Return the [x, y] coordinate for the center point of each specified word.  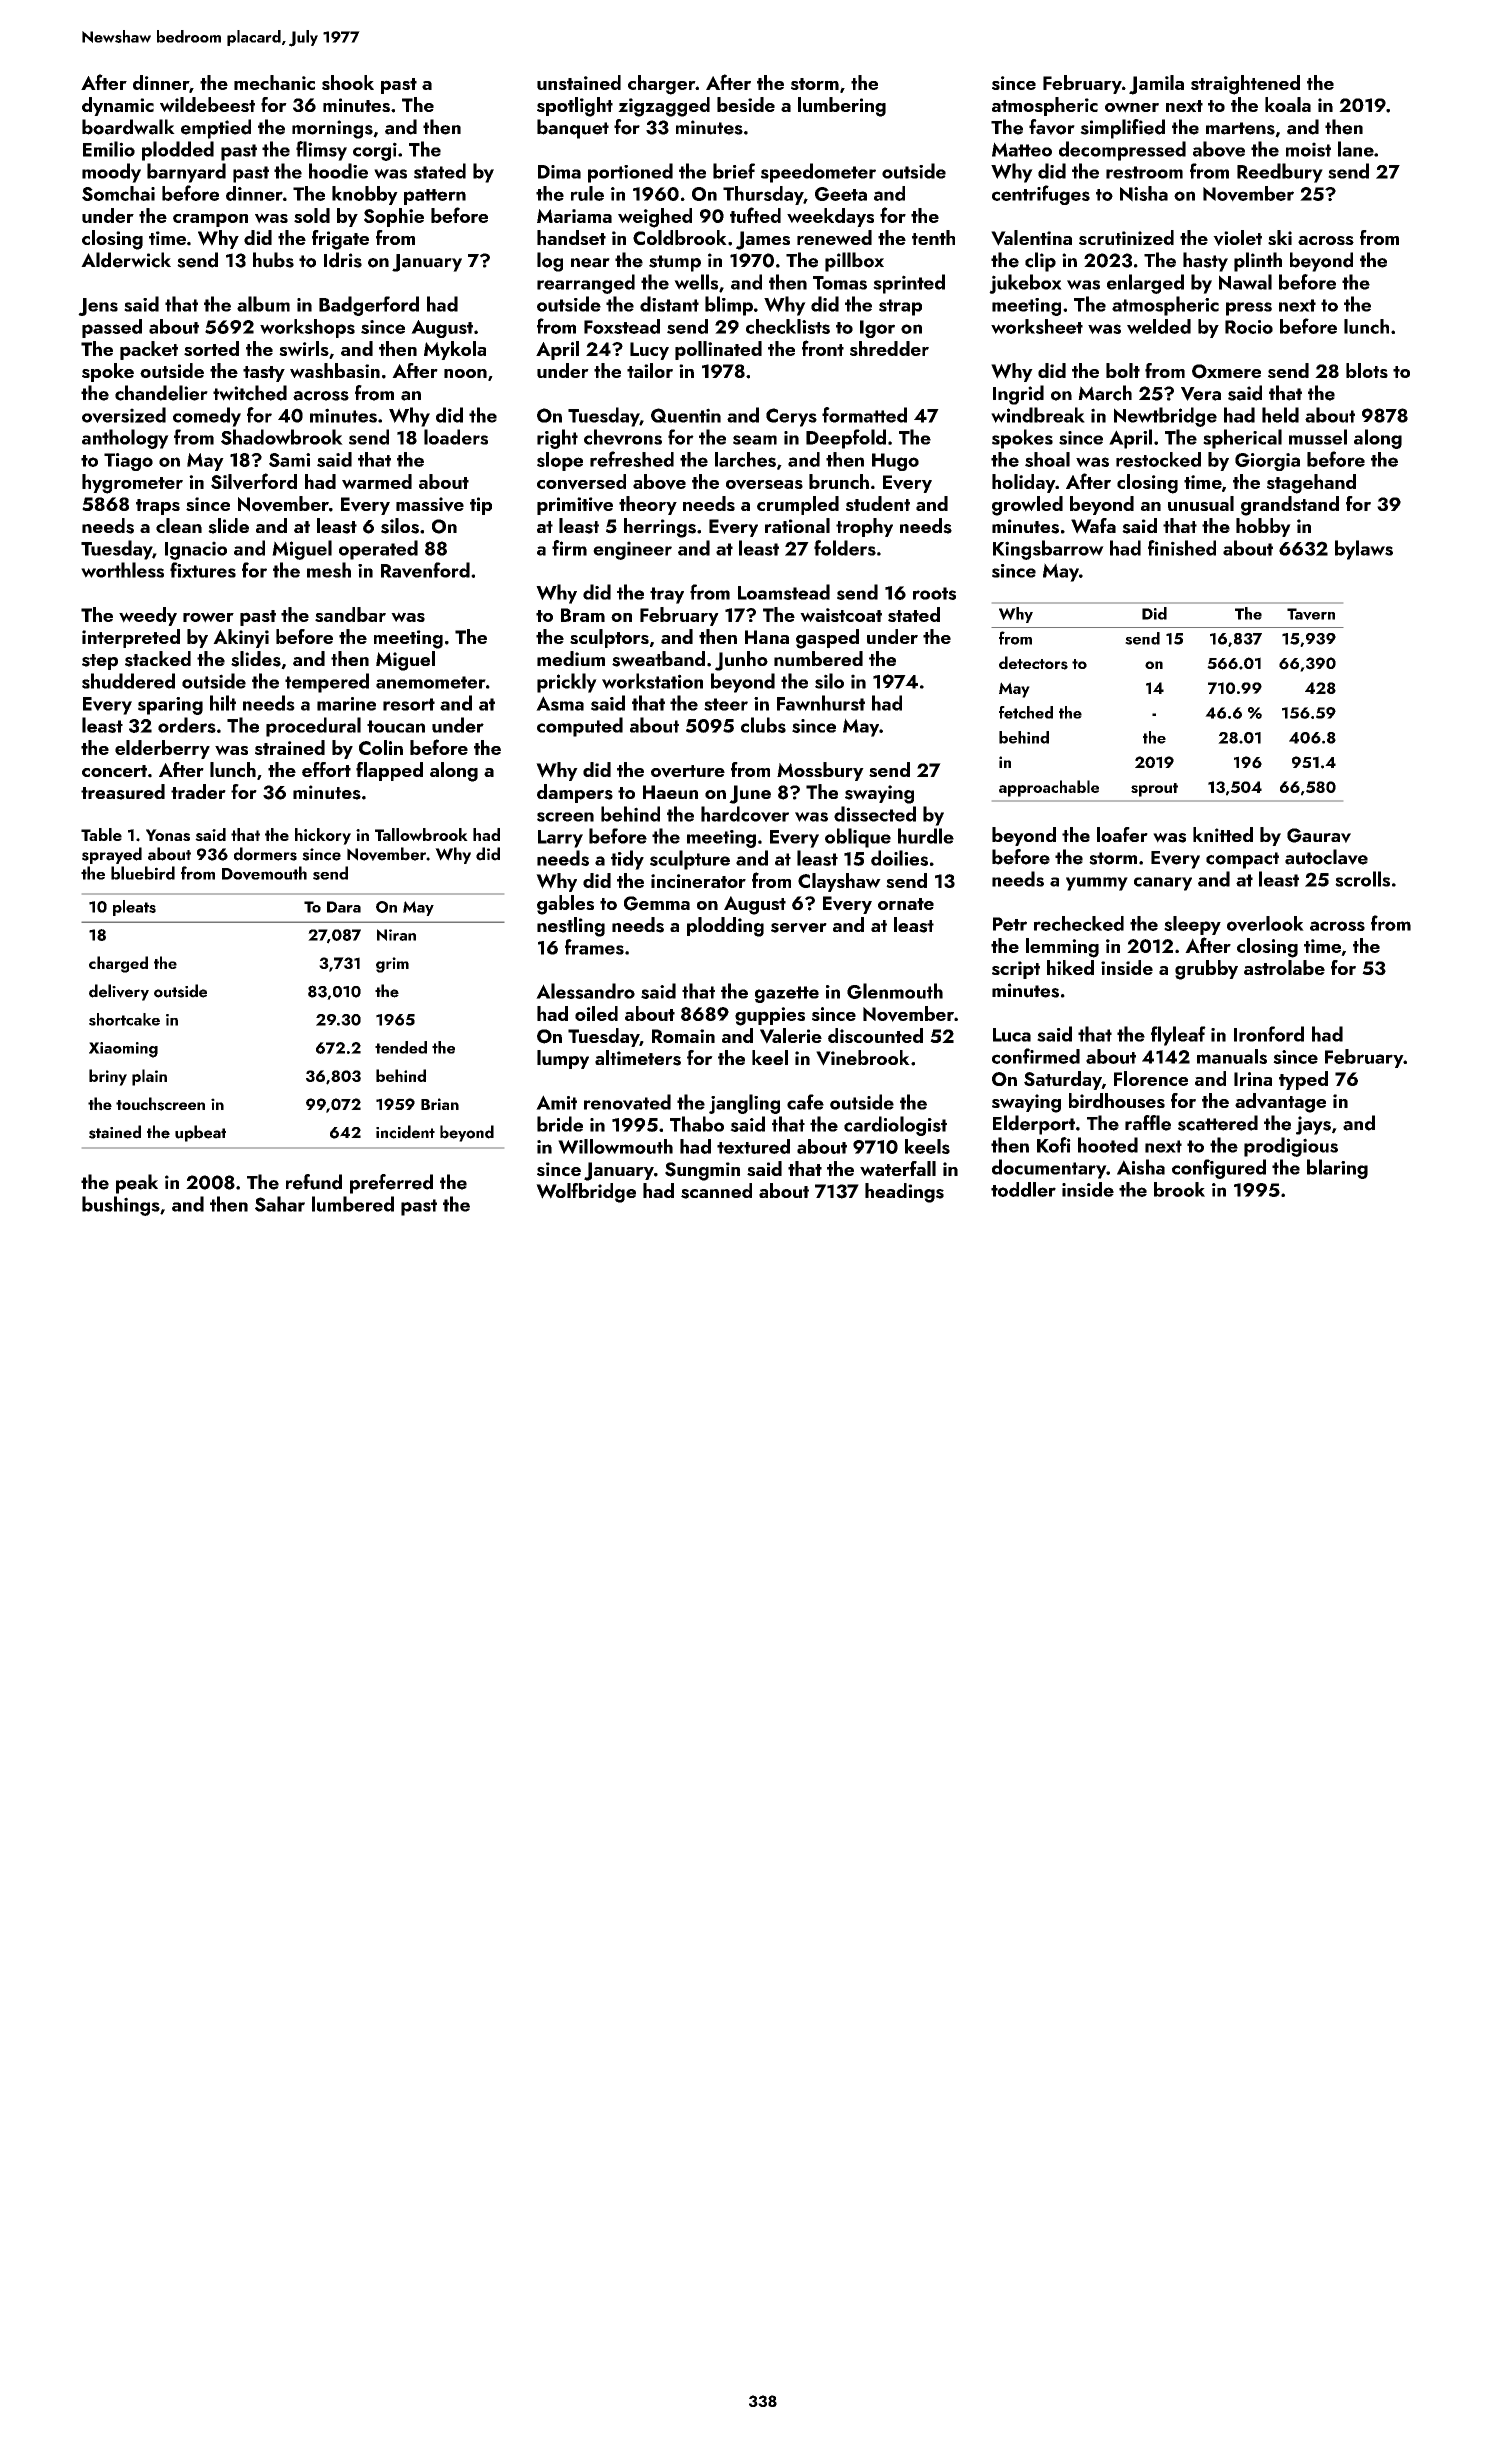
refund [314, 1182]
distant [669, 304]
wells [696, 282]
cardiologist [895, 1126]
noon [465, 373]
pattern [435, 197]
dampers [575, 793]
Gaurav [1319, 835]
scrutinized [1126, 237]
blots [1367, 370]
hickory [323, 836]
